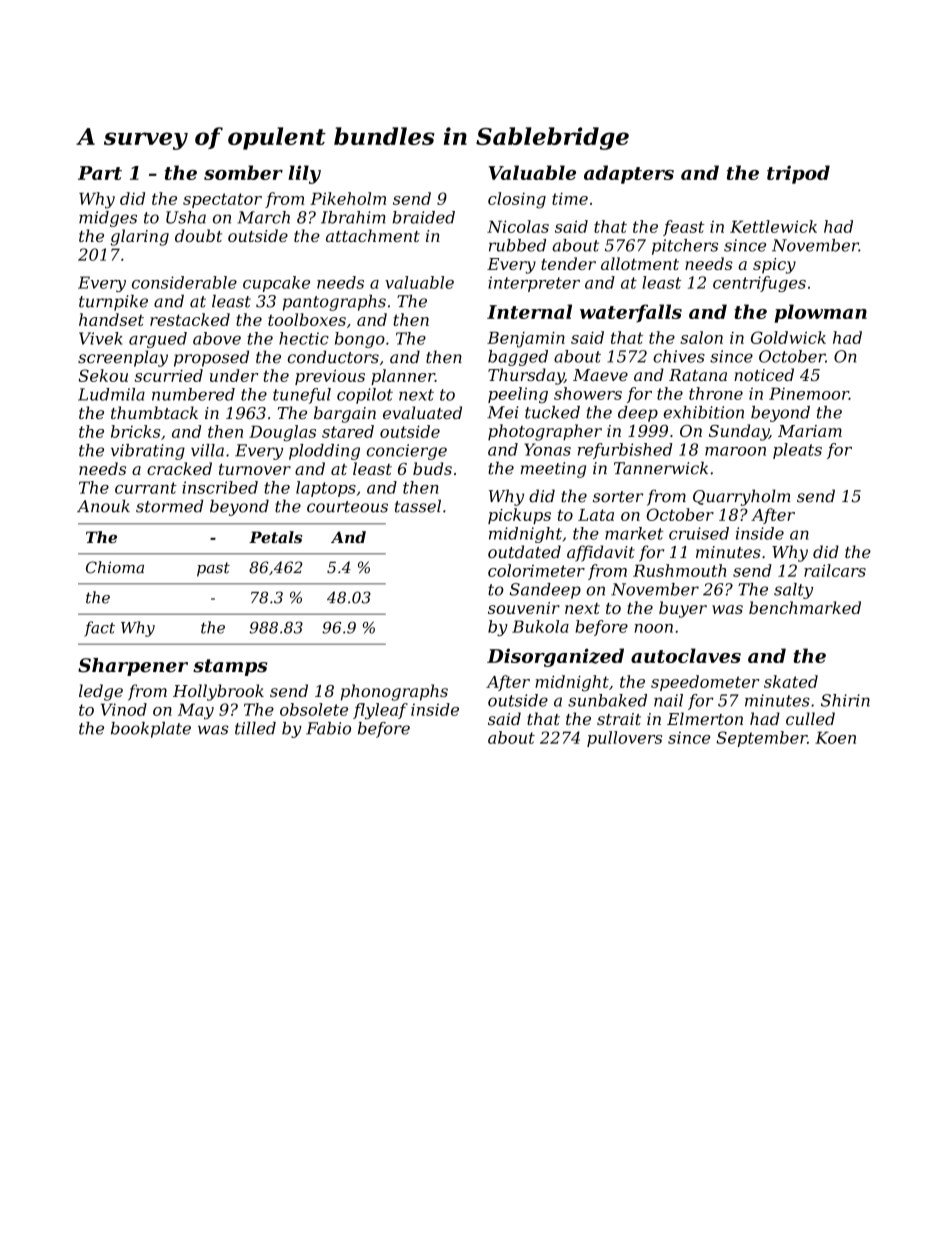 The image size is (952, 1233). I want to click on colorimeter, so click(536, 570).
